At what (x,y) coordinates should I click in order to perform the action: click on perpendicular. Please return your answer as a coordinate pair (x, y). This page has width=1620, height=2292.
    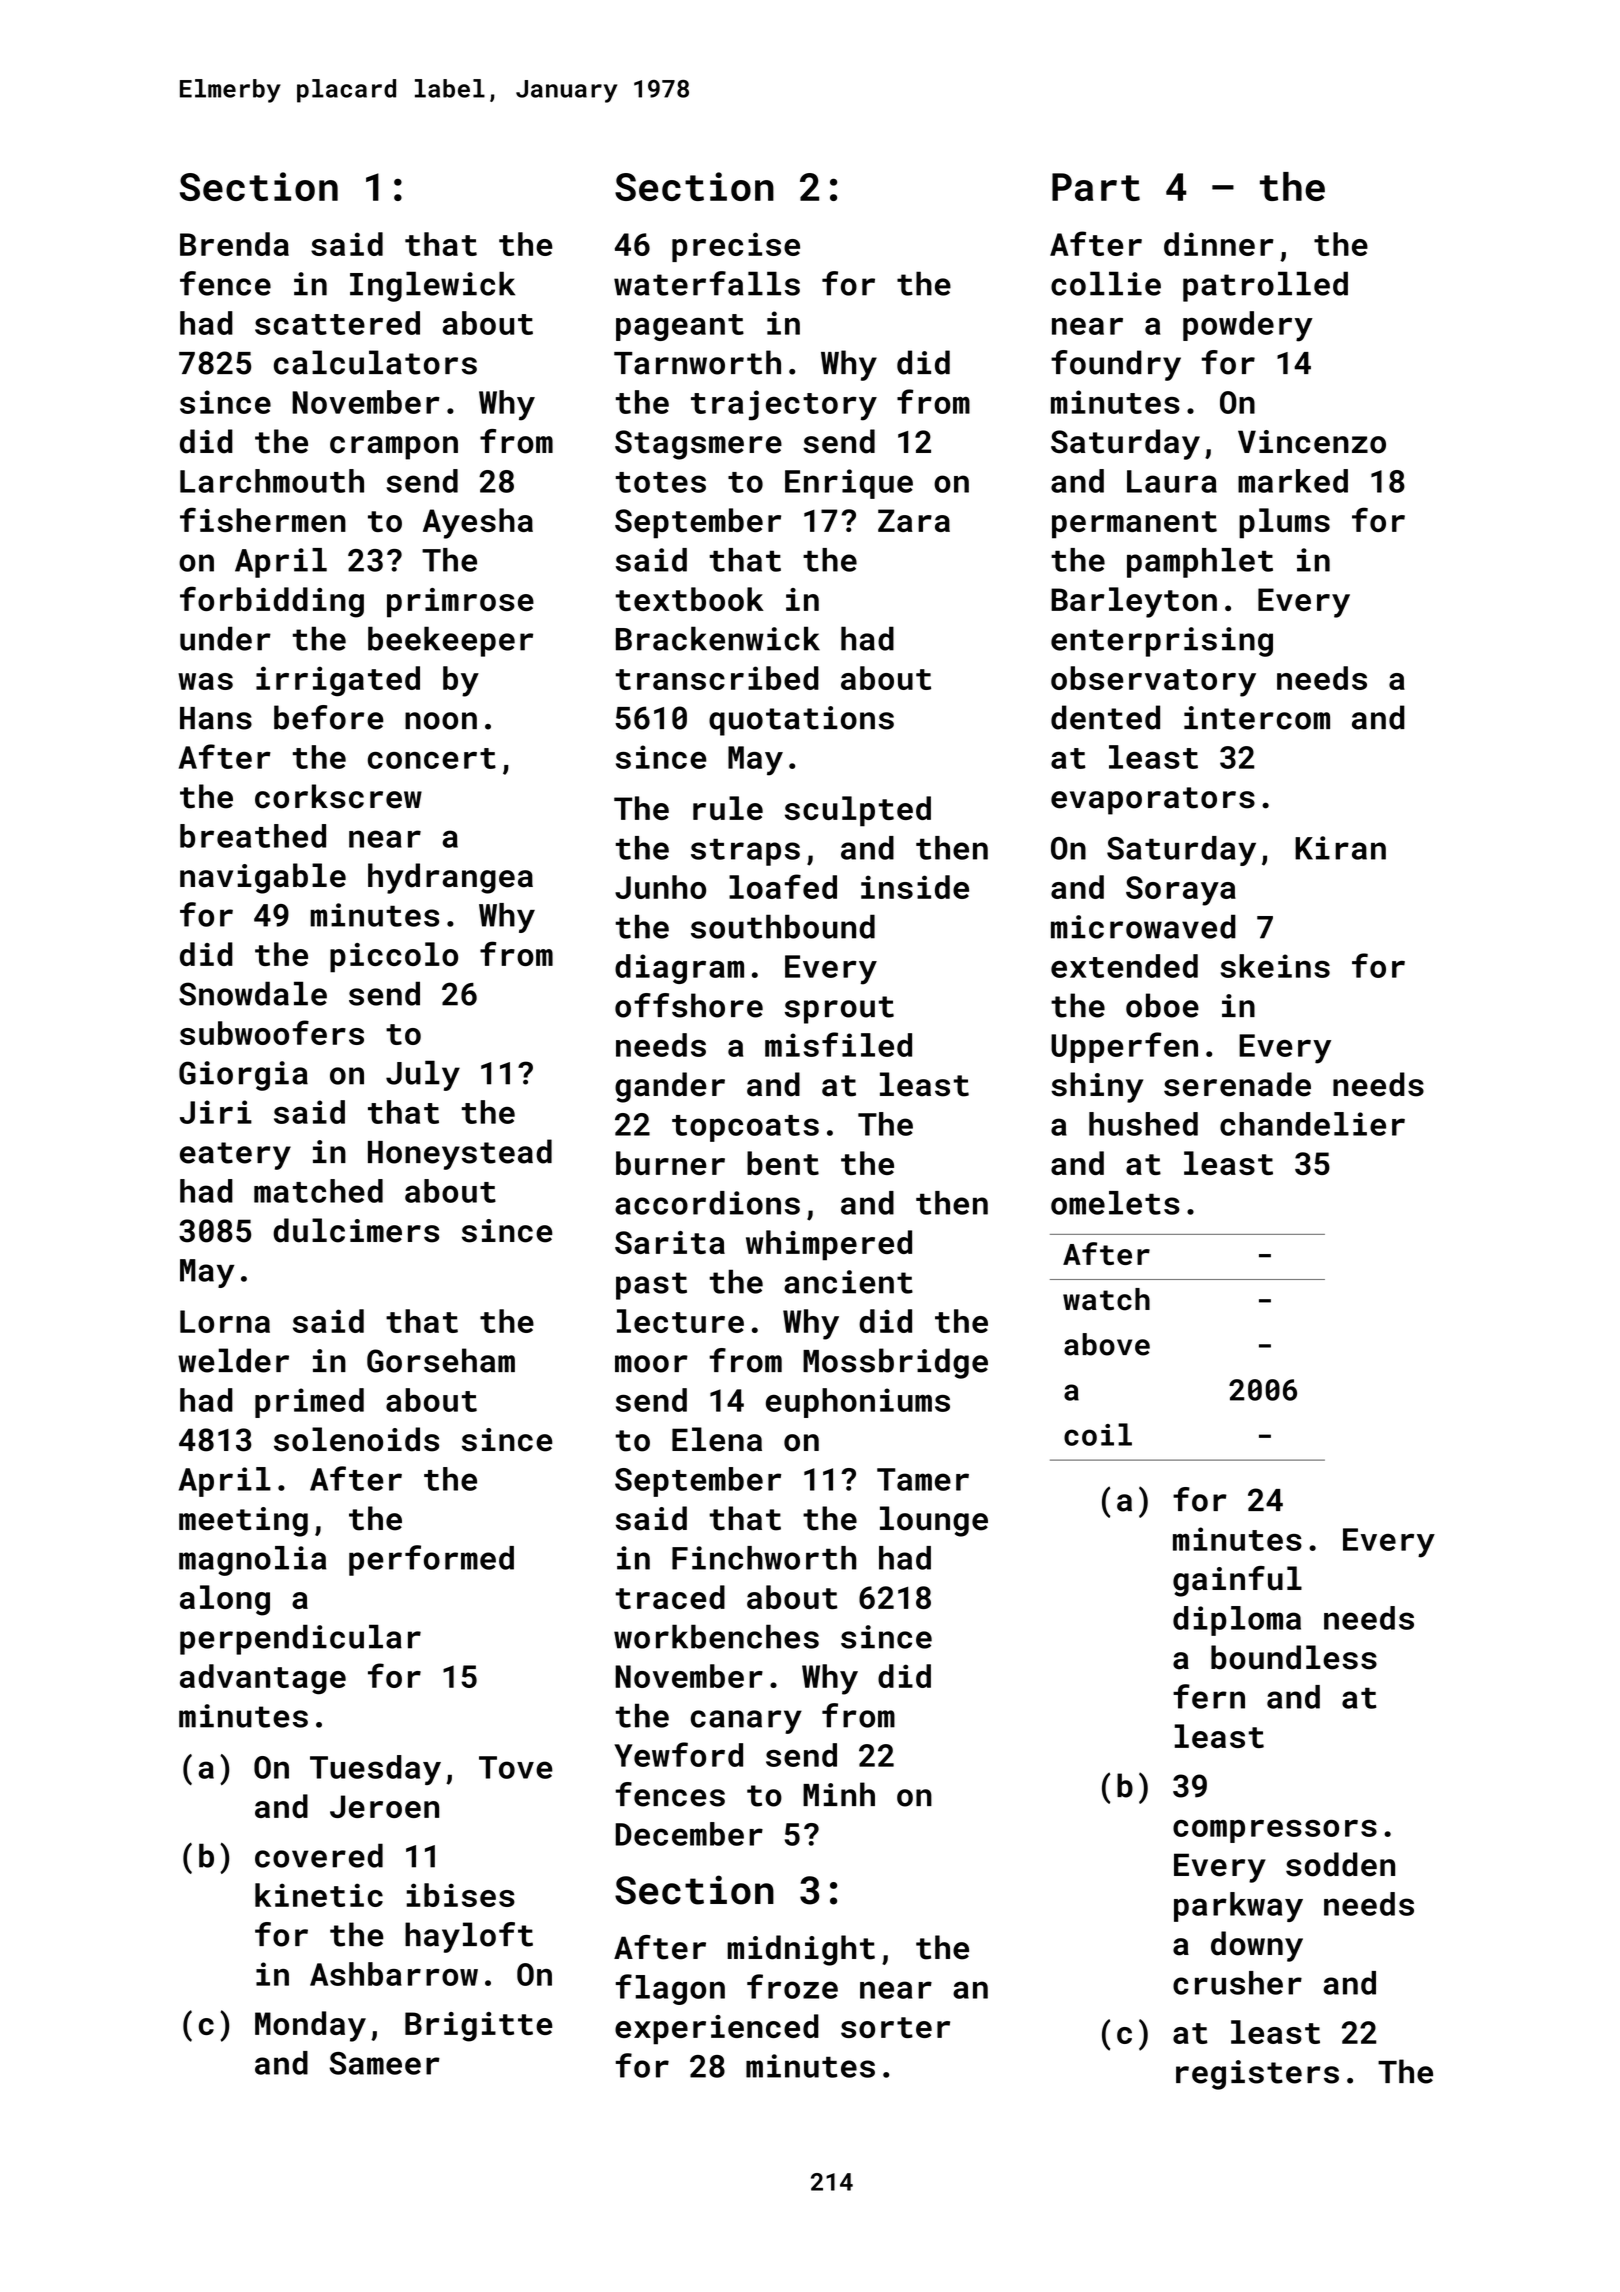
    Looking at the image, I should click on (300, 1639).
